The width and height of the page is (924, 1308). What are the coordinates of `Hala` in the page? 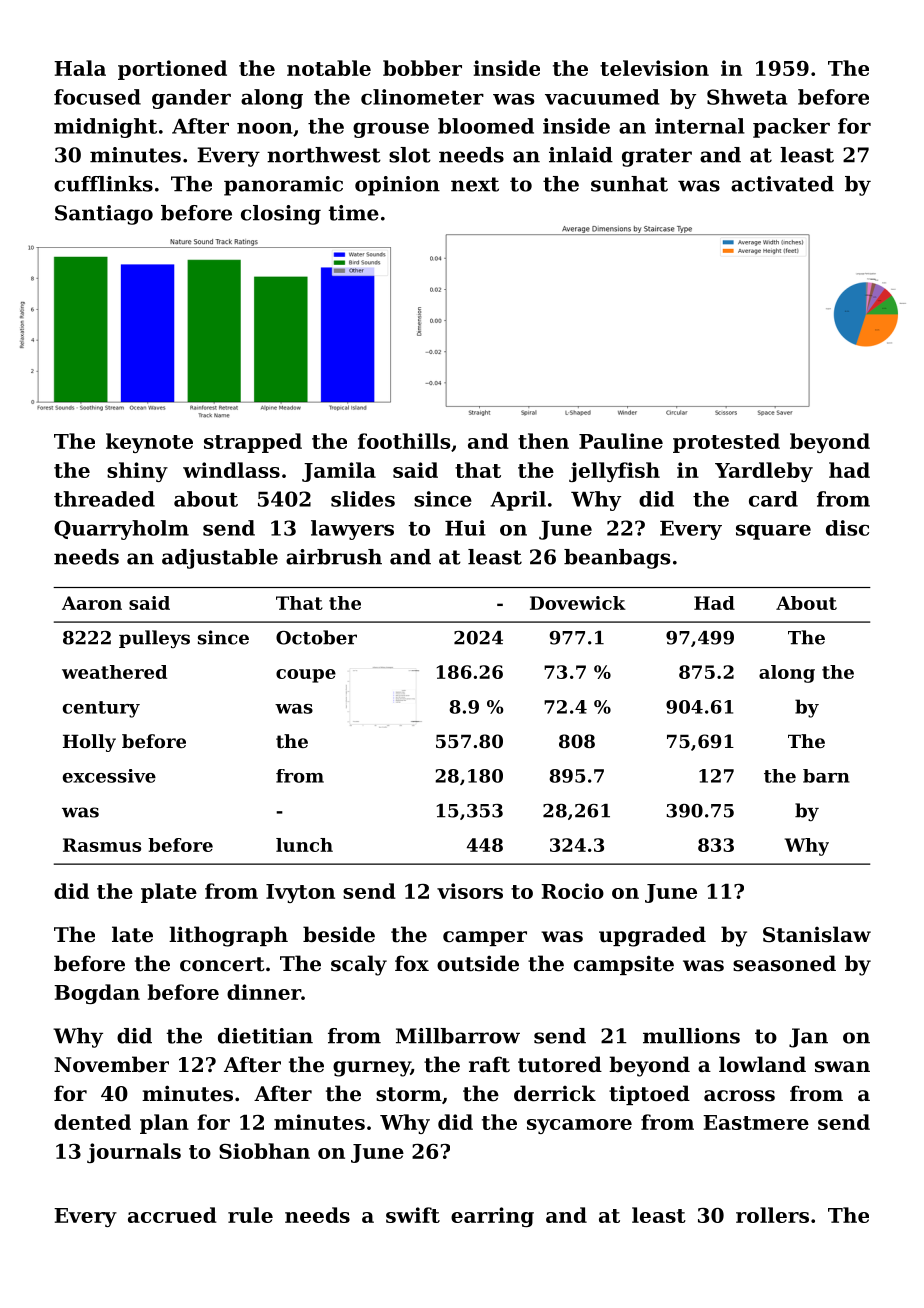 It's located at (80, 68).
